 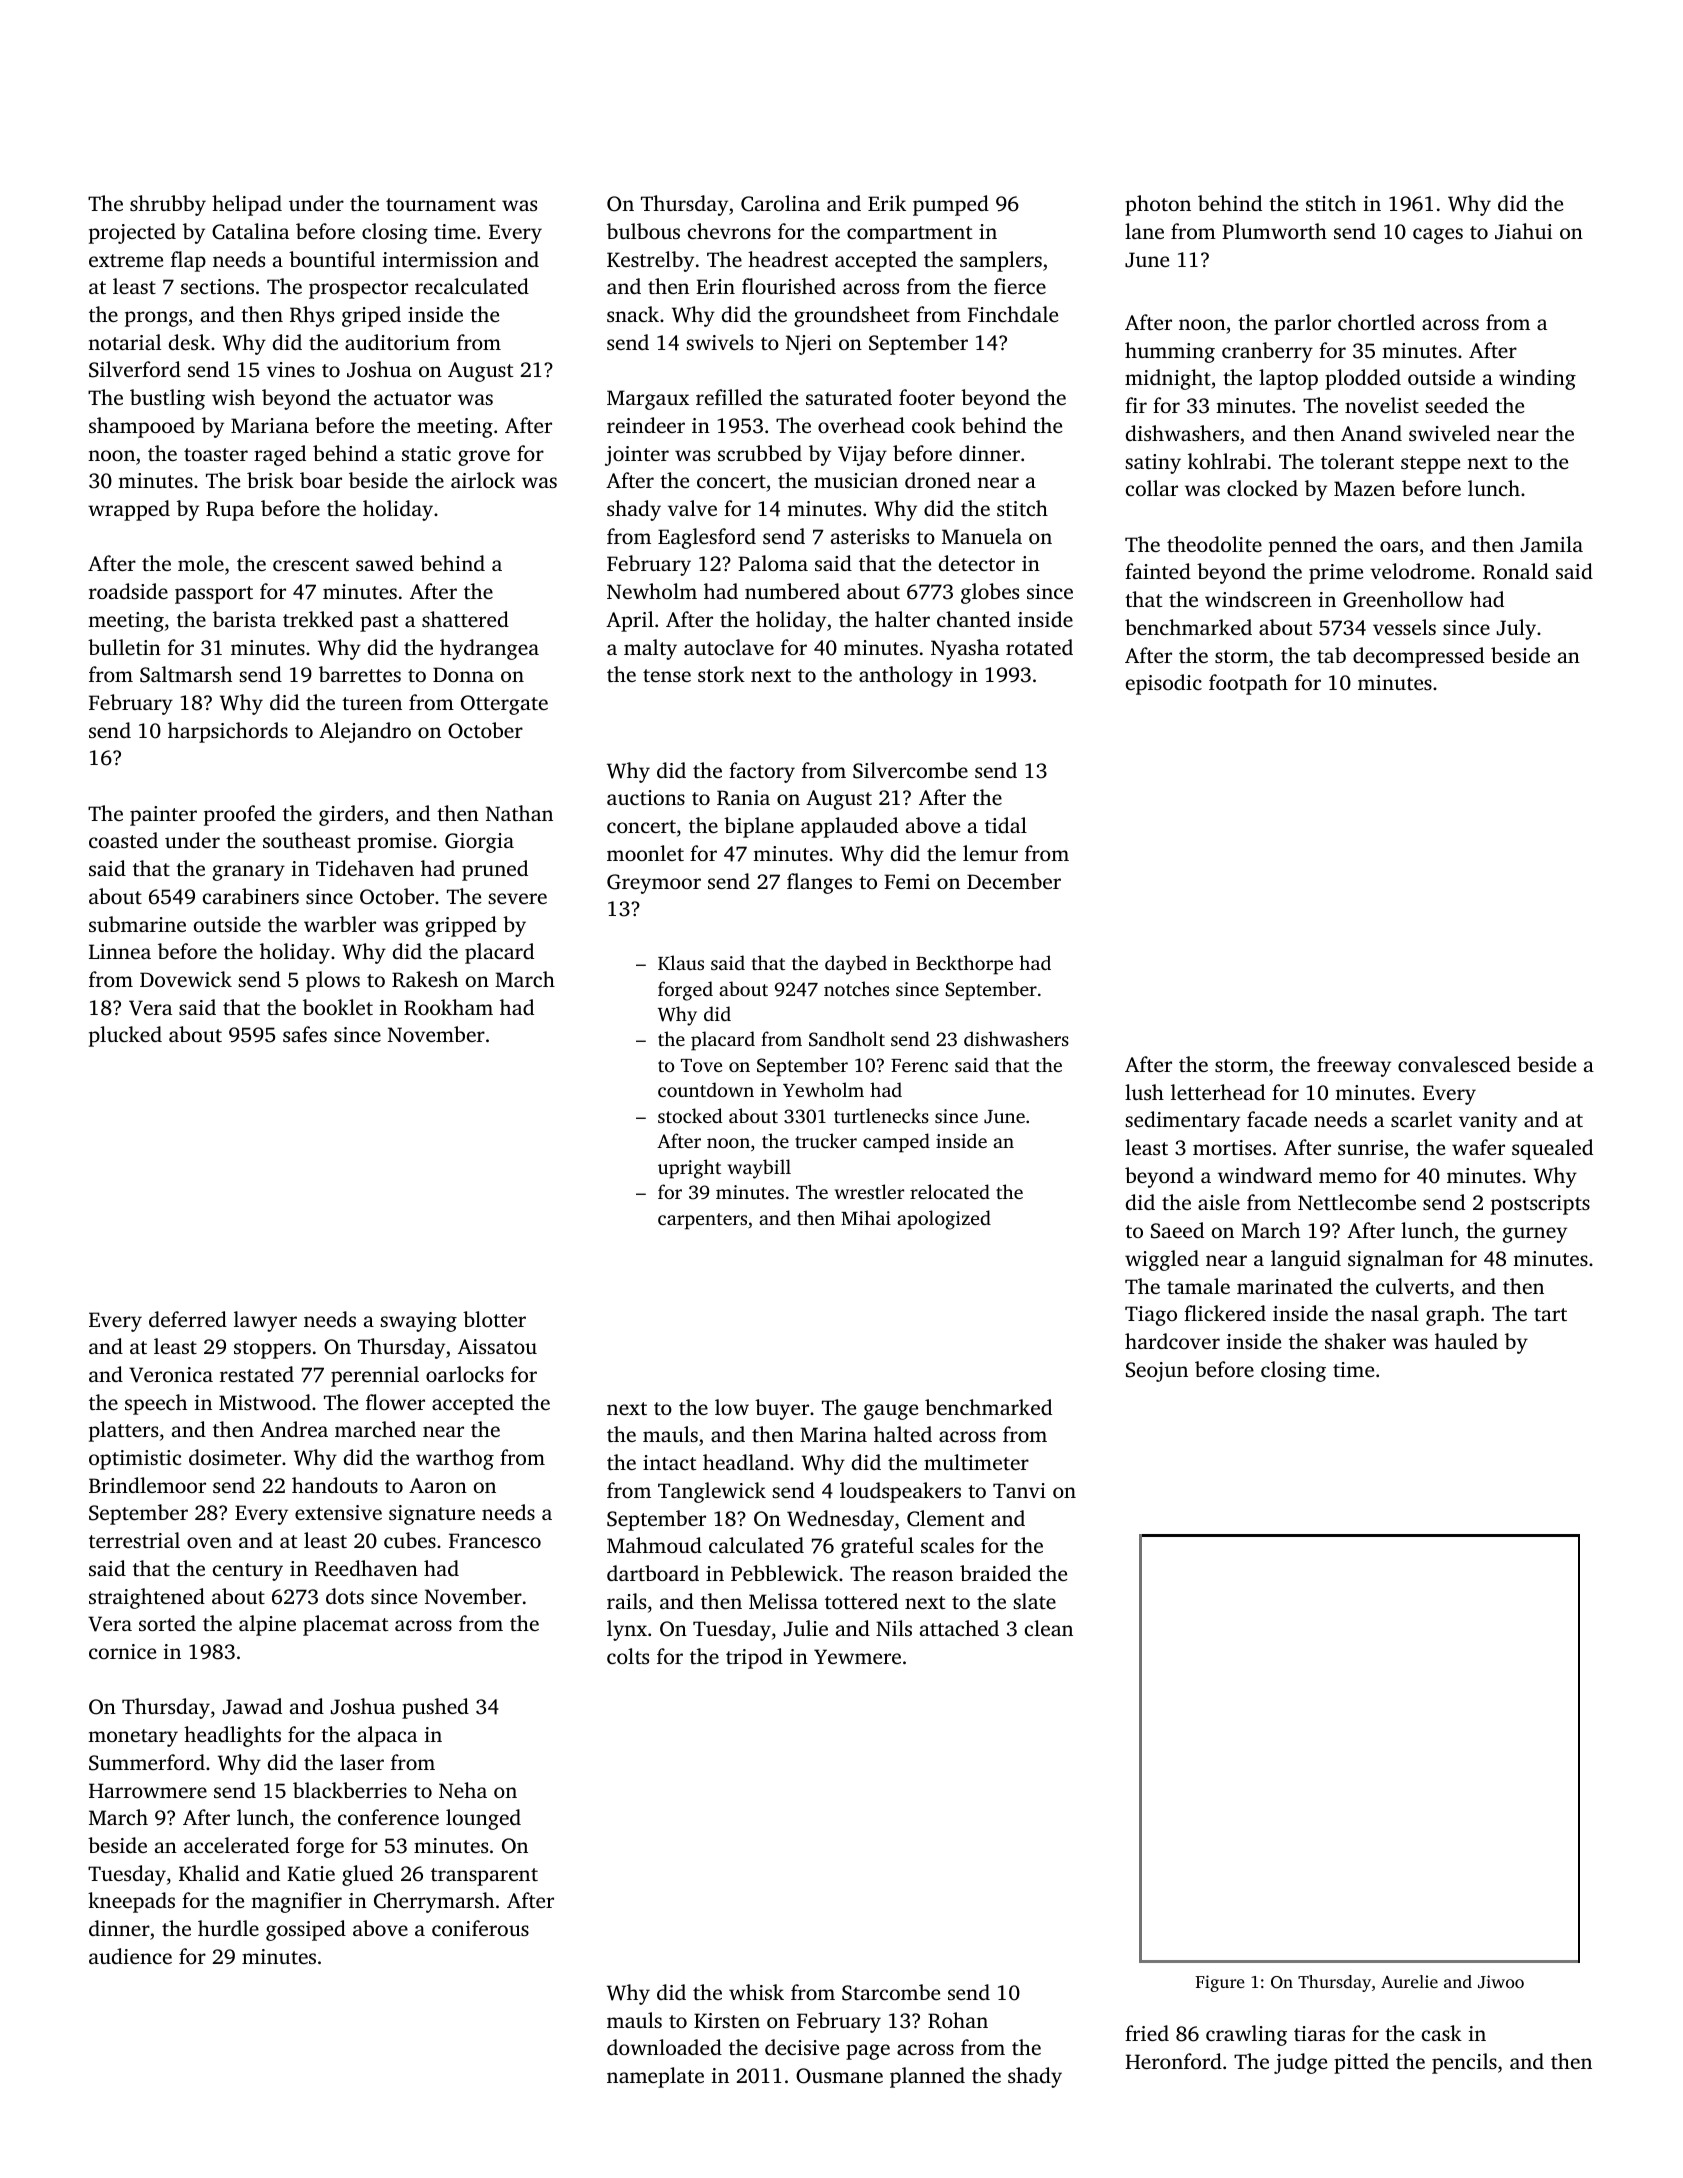 What do you see at coordinates (1248, 684) in the screenshot?
I see `footpath` at bounding box center [1248, 684].
